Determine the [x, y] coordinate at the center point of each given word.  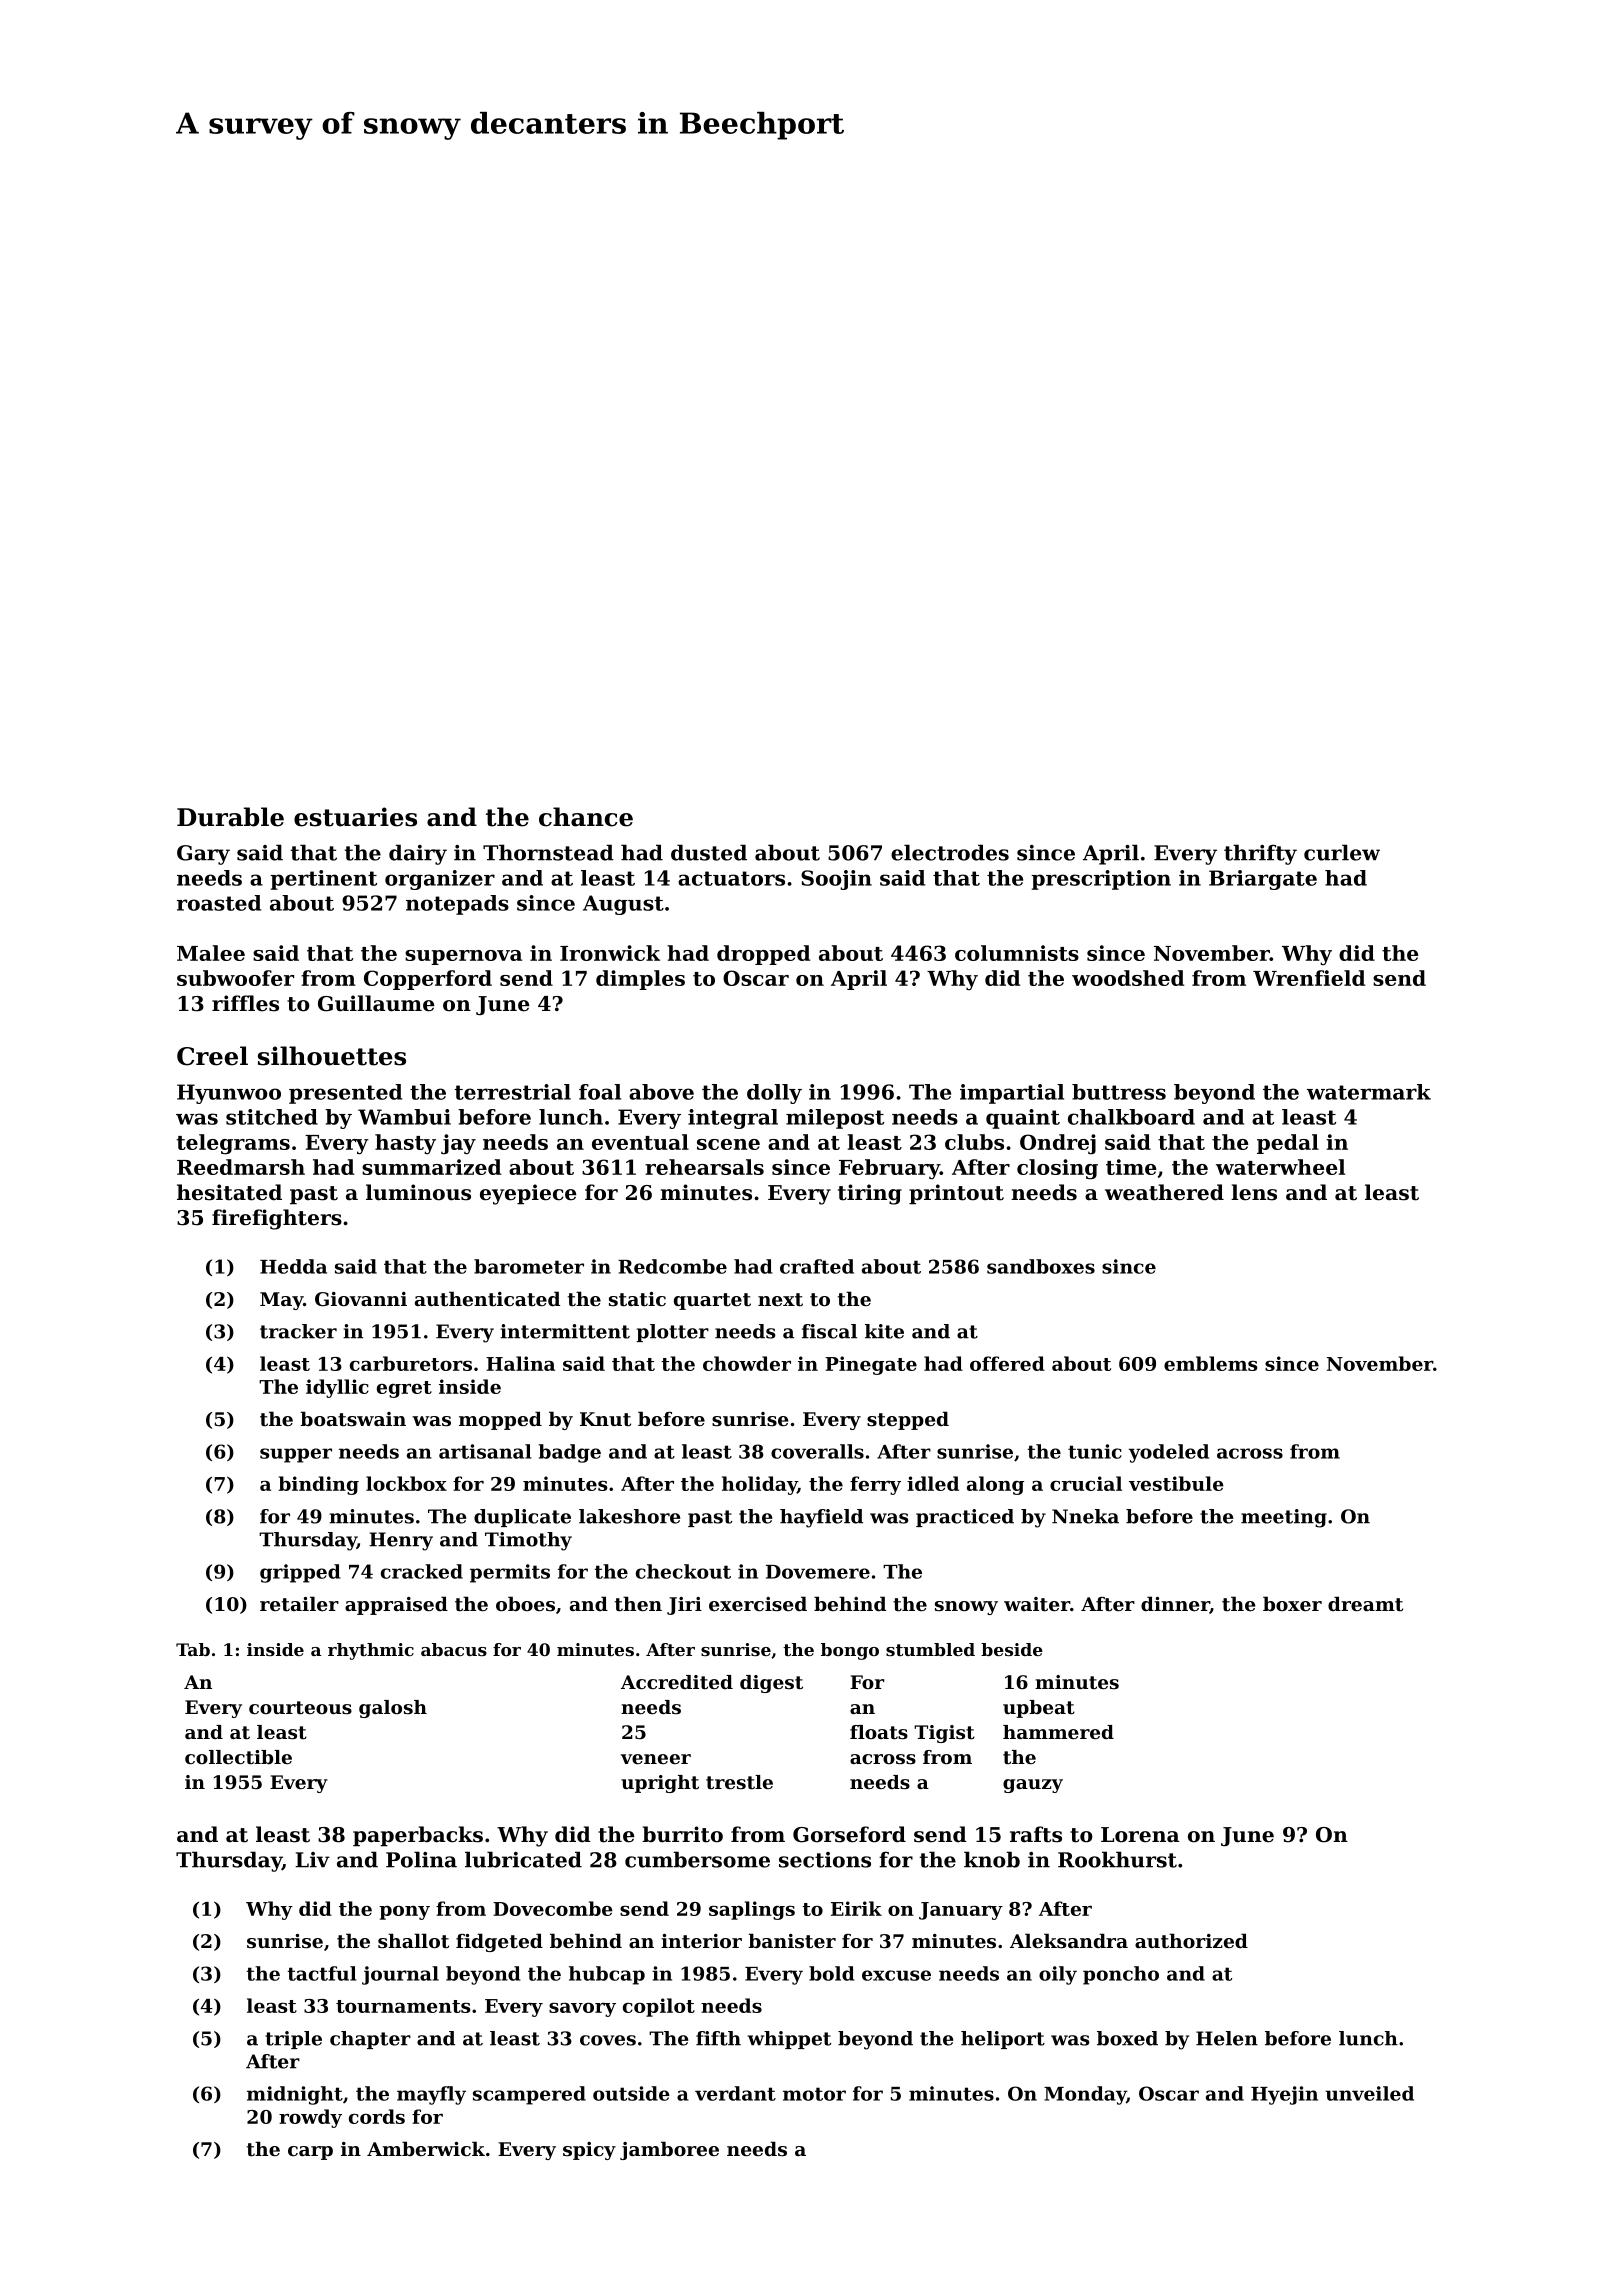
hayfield [821, 1518]
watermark [1369, 1092]
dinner [1175, 1605]
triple [293, 2040]
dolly [774, 1094]
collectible [238, 1757]
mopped [500, 1420]
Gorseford [849, 1834]
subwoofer [235, 978]
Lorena [1140, 1835]
